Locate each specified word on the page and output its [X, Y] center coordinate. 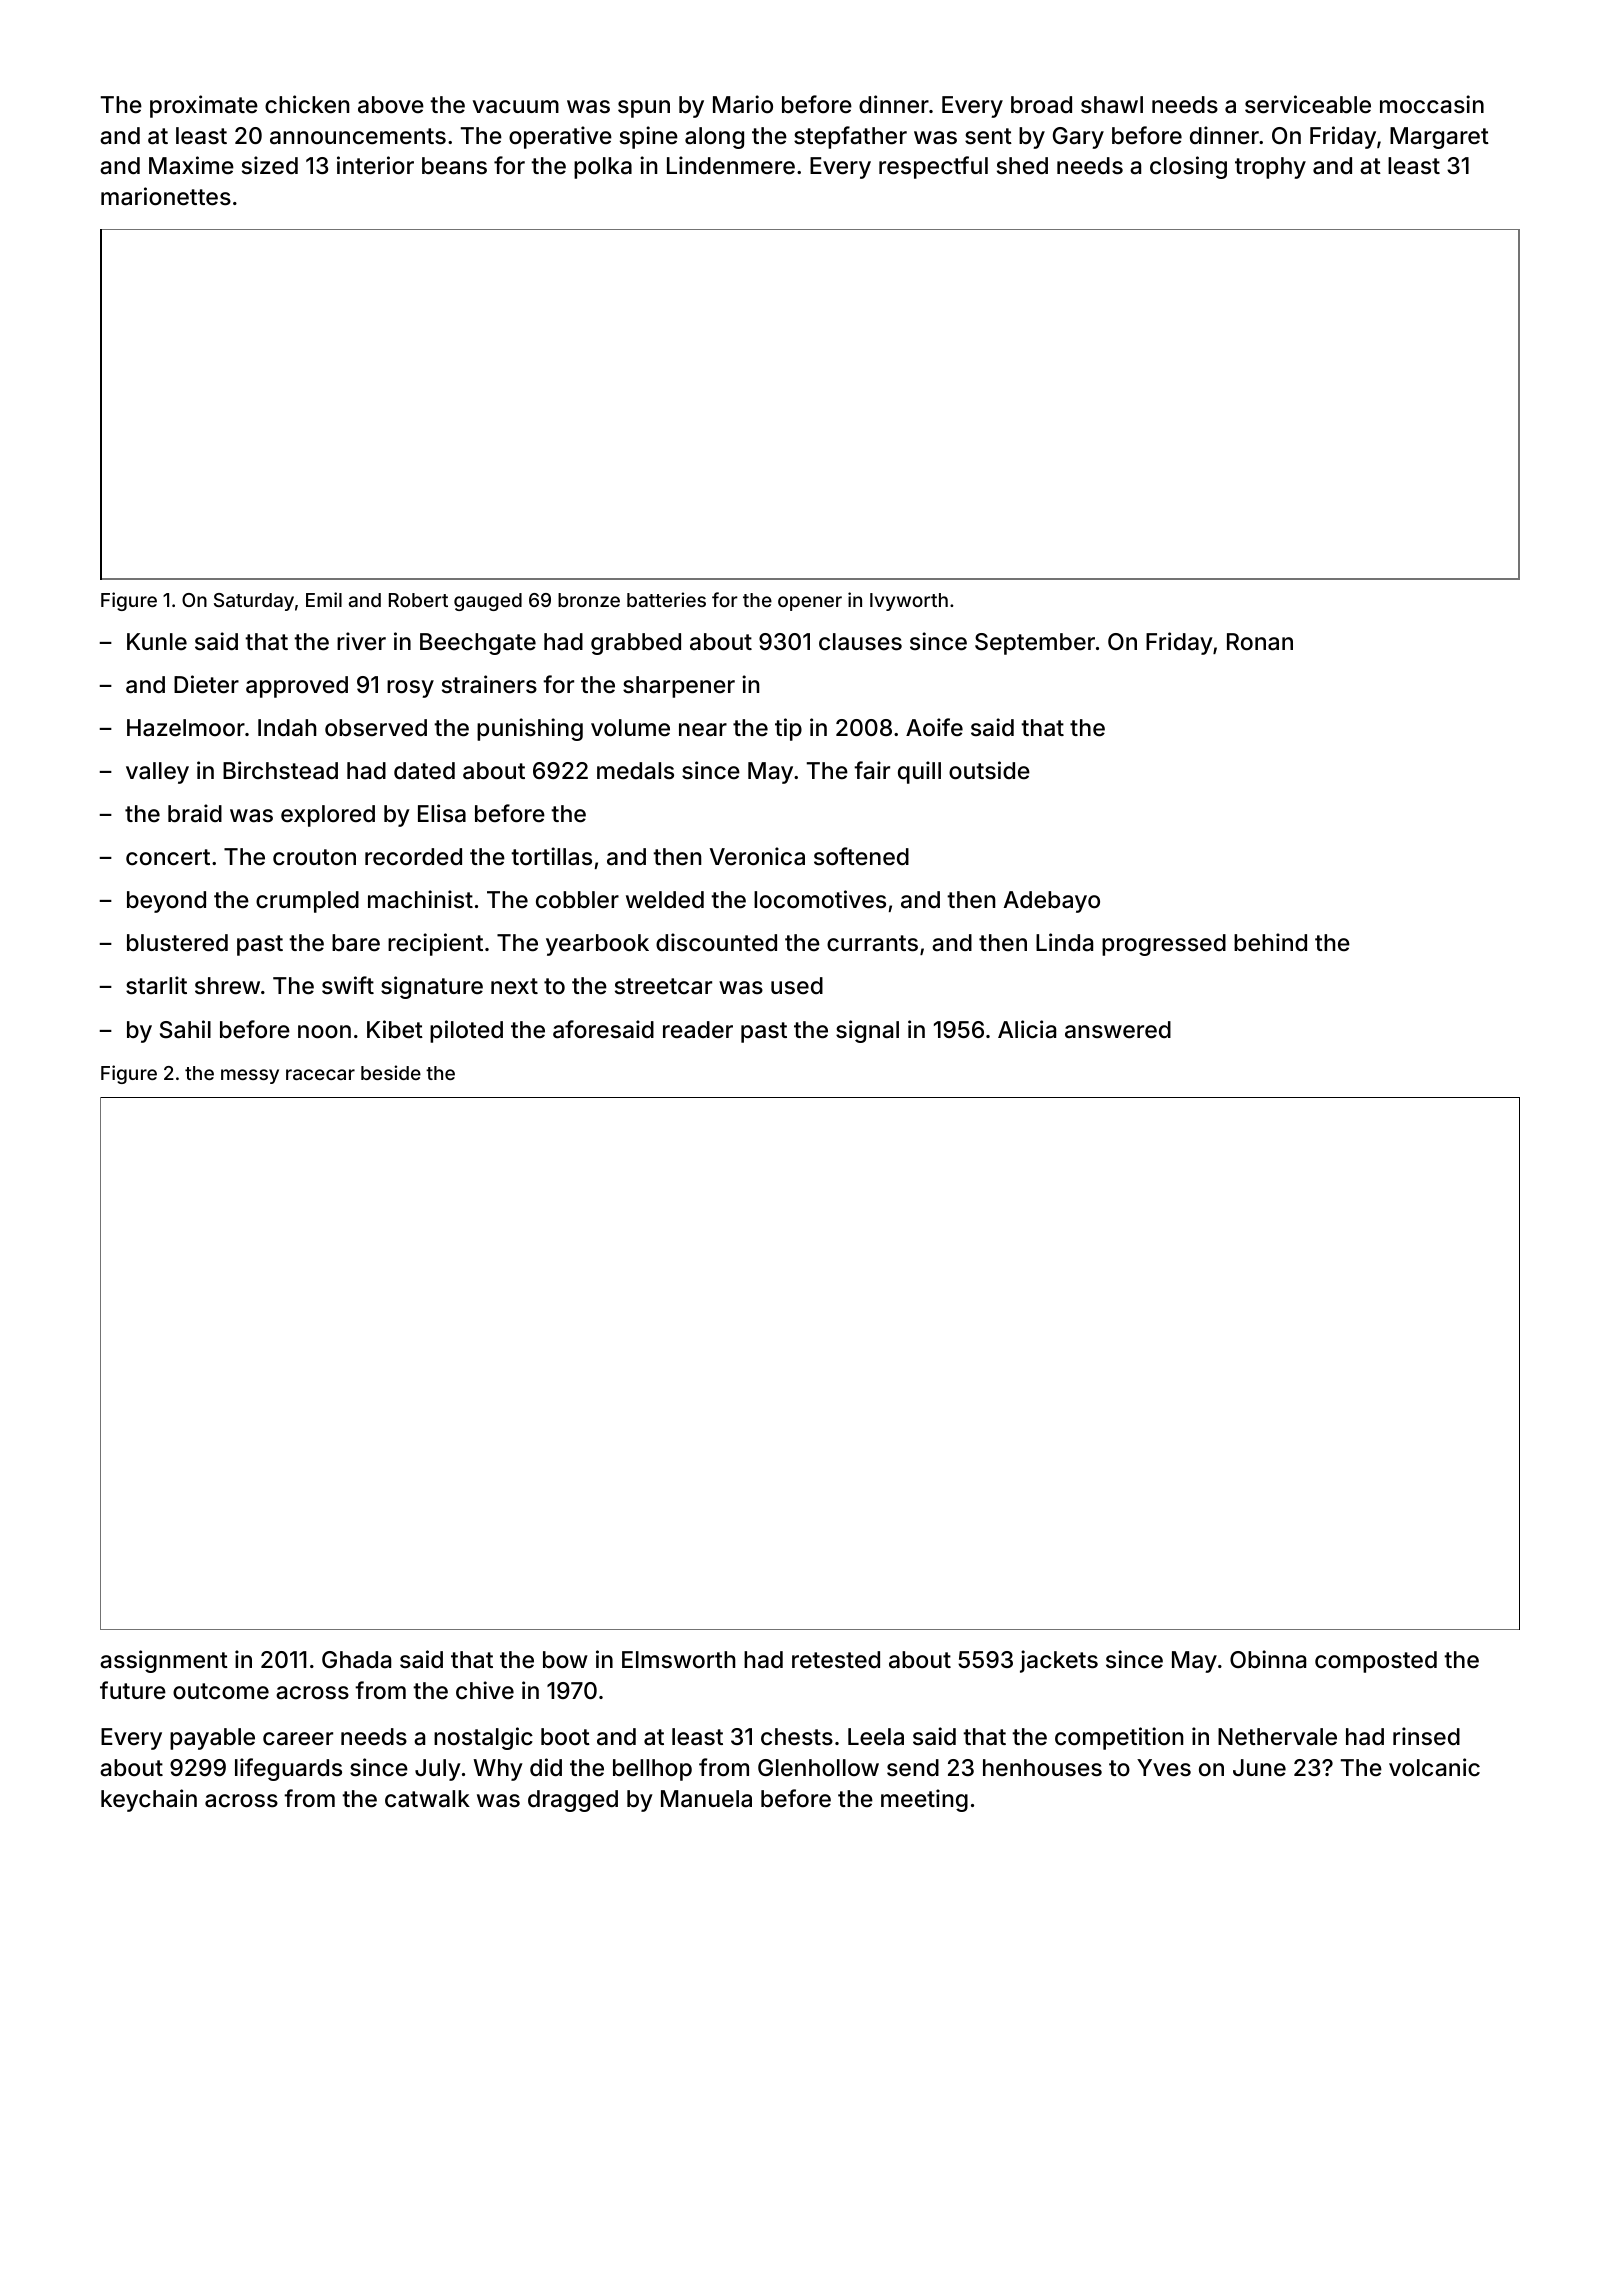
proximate [204, 106]
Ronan [1260, 642]
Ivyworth [909, 602]
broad [1041, 105]
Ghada [356, 1660]
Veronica [757, 856]
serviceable [1308, 104]
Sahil [185, 1029]
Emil [324, 599]
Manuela [706, 1799]
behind [1270, 942]
